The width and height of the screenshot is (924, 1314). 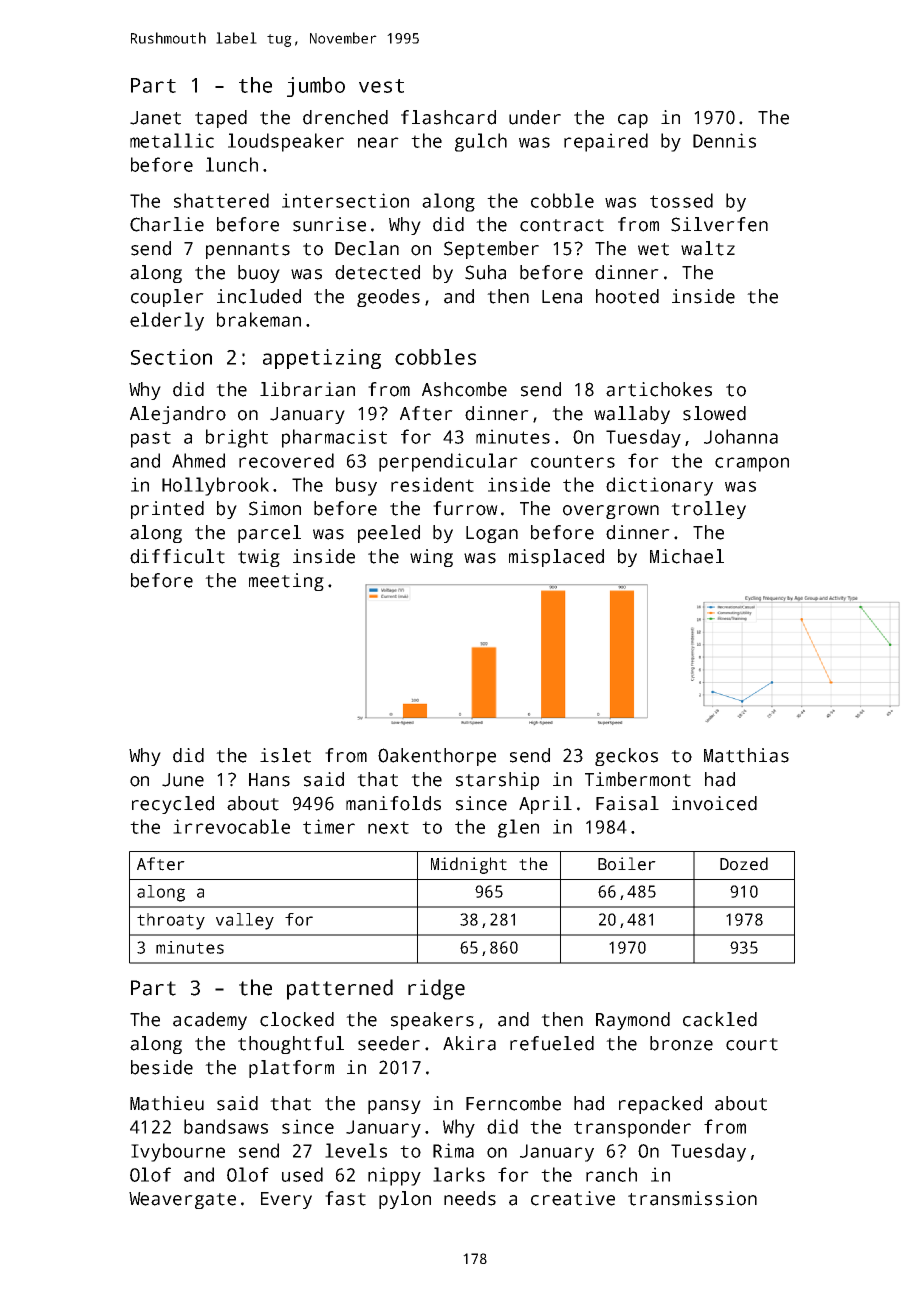 I want to click on elderly, so click(x=167, y=321).
